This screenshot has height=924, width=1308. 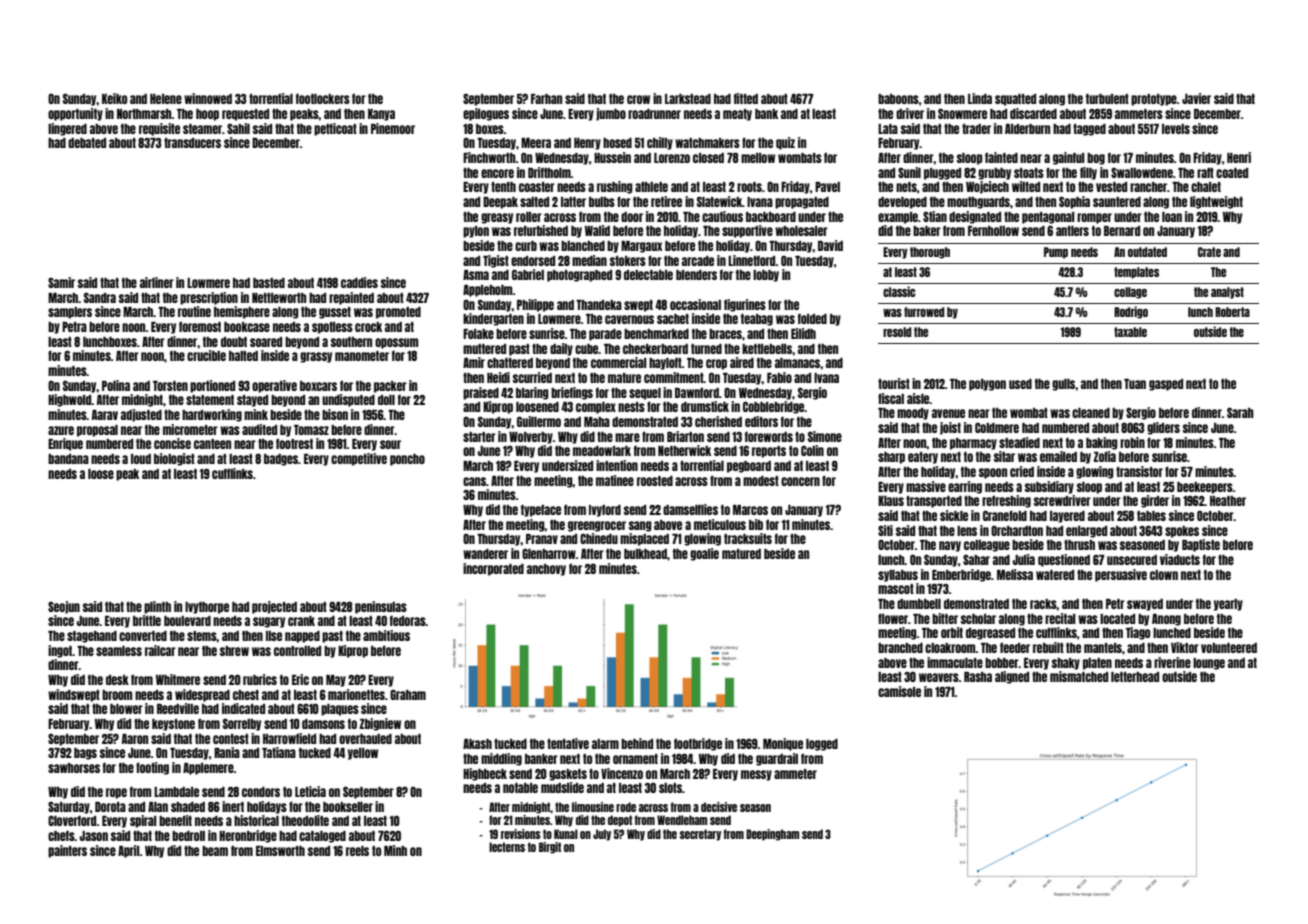 What do you see at coordinates (474, 481) in the screenshot?
I see `cans` at bounding box center [474, 481].
